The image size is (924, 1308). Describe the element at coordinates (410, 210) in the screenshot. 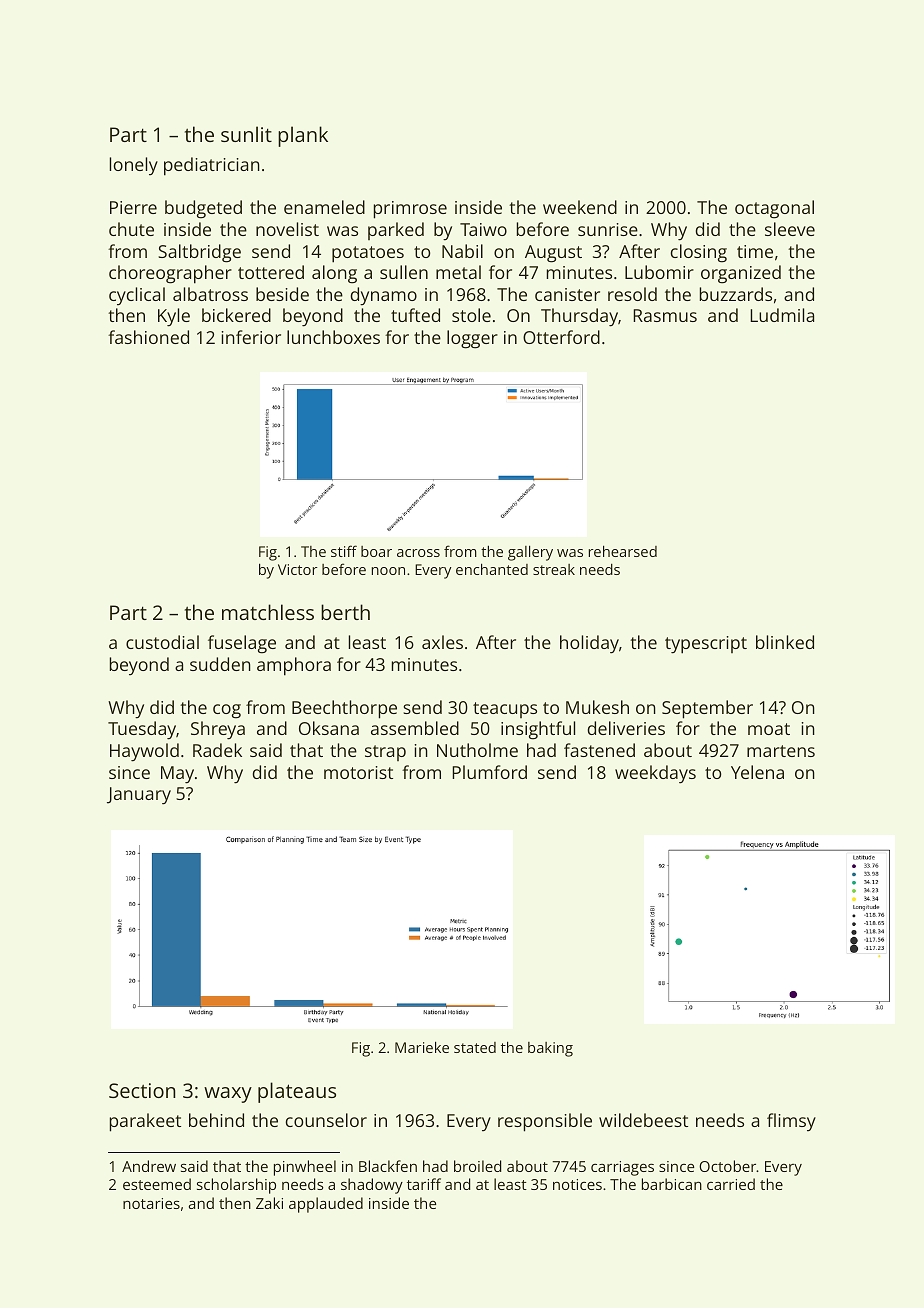

I see `primrose` at that location.
